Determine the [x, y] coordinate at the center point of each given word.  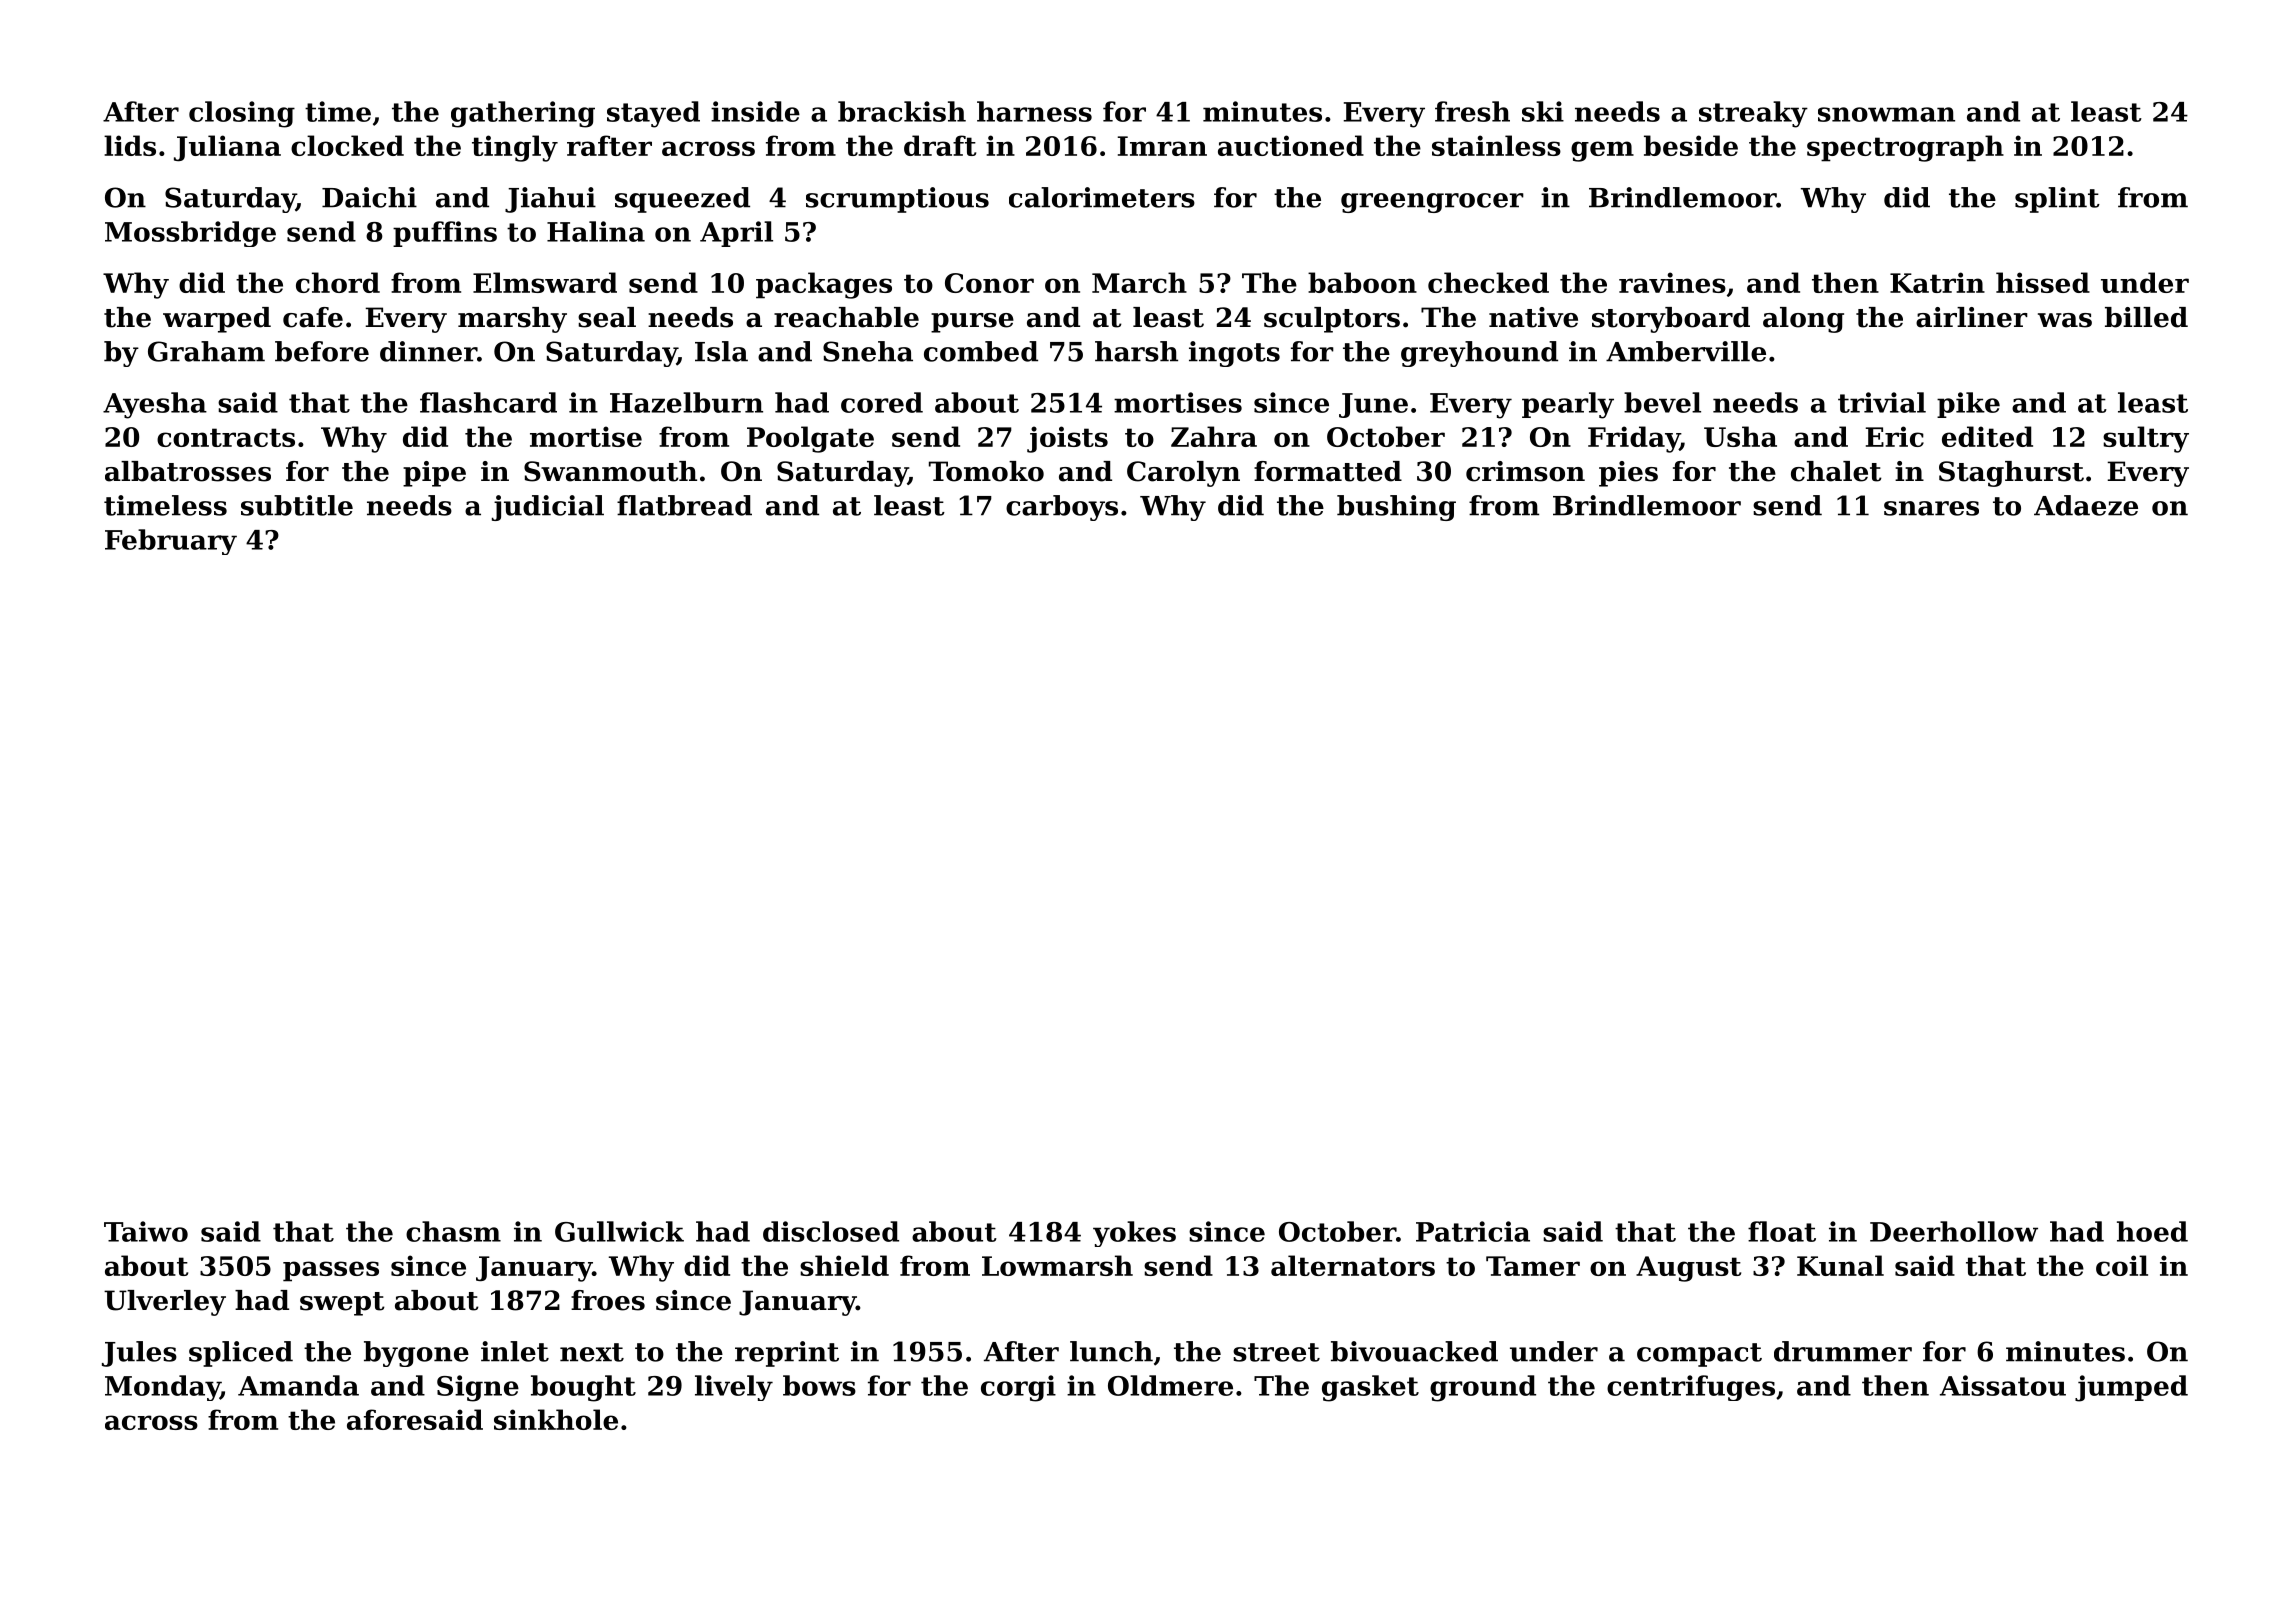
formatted [1328, 471]
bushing [1396, 508]
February [171, 542]
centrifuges [1691, 1388]
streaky [1753, 114]
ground [1483, 1388]
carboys [1062, 508]
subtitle [297, 505]
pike [1968, 405]
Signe [478, 1388]
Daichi [369, 197]
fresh [1472, 111]
